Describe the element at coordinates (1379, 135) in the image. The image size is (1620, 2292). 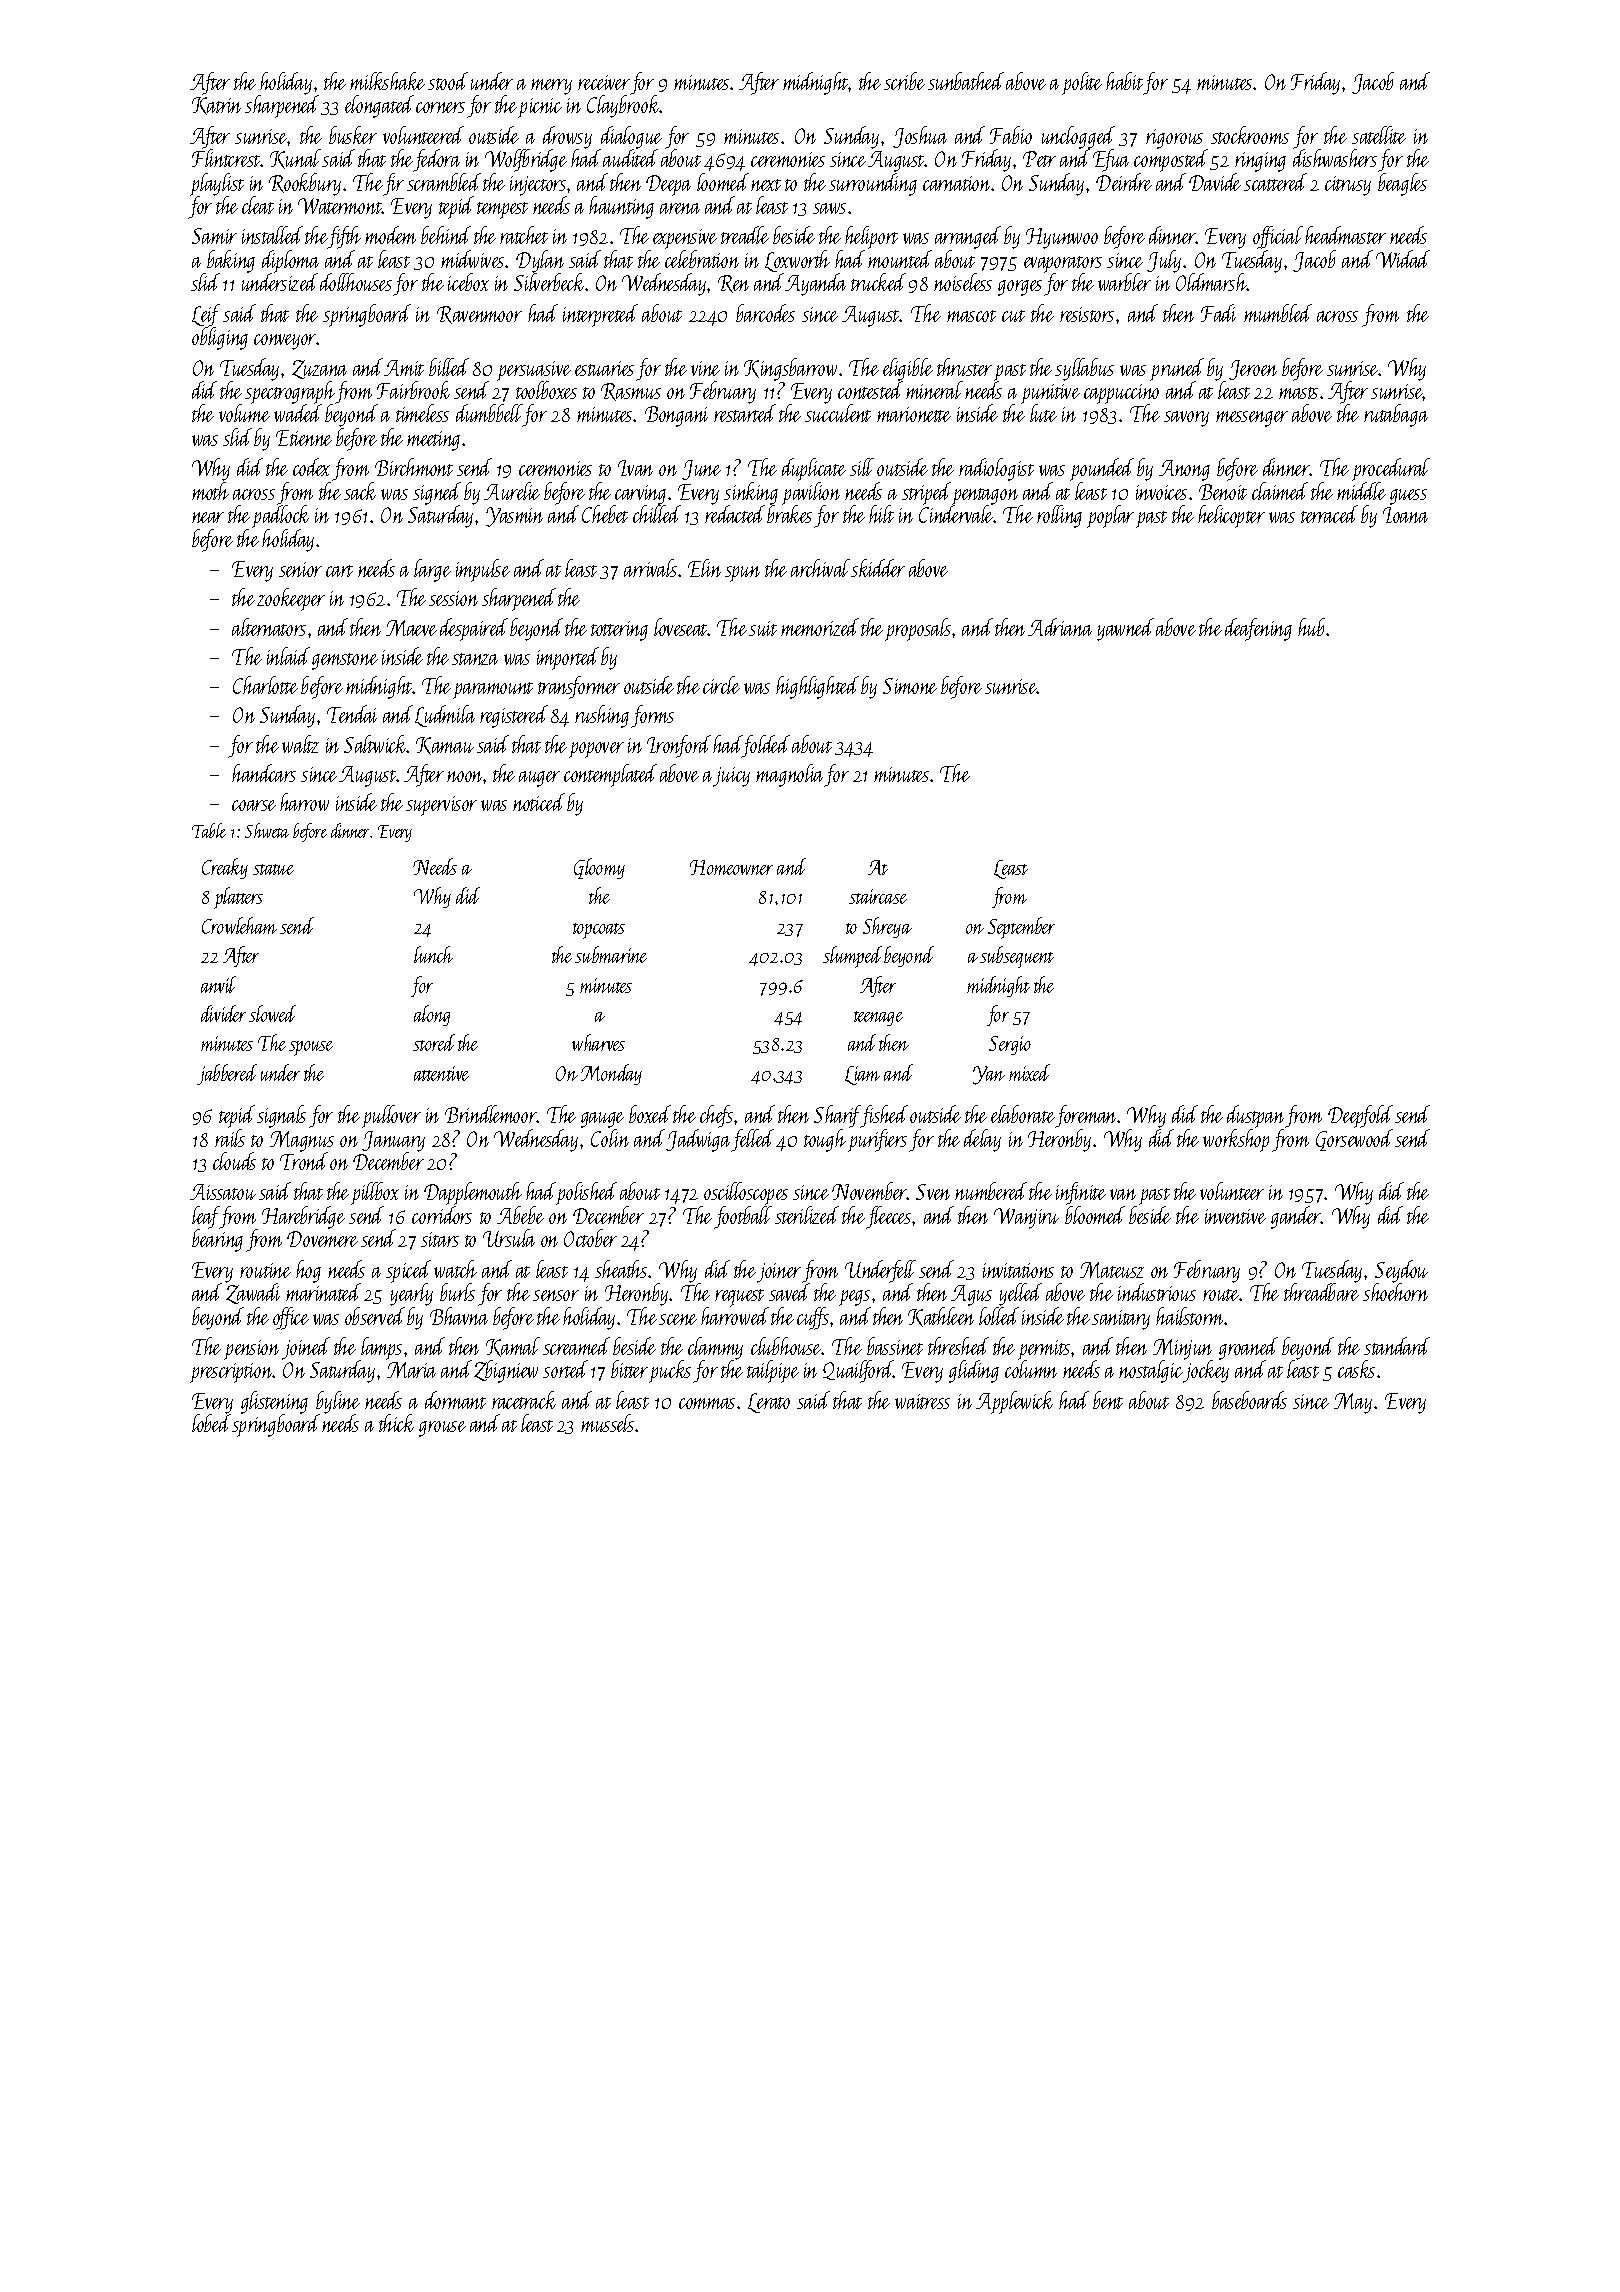
I see `satellite` at that location.
